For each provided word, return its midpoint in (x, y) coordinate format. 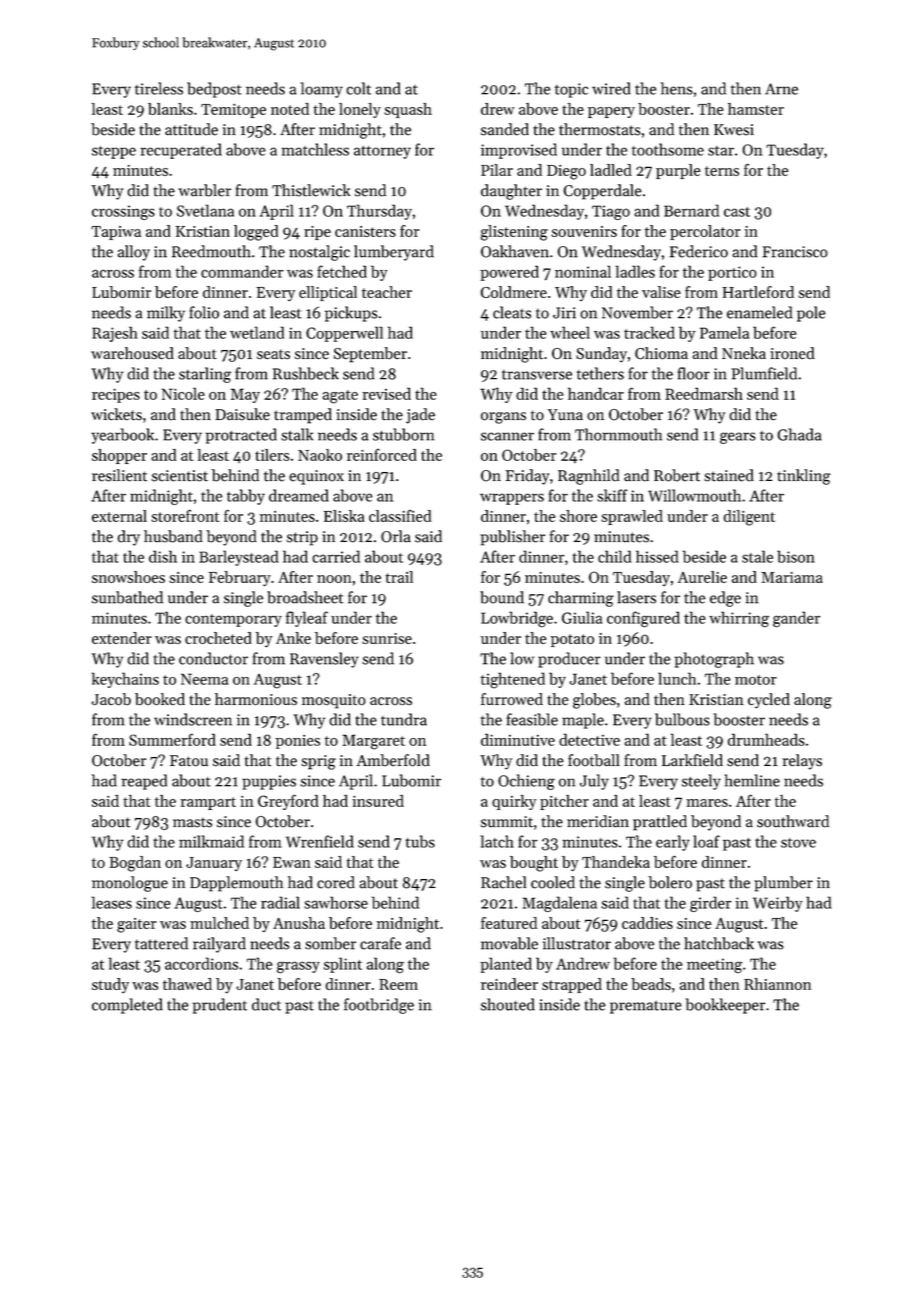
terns (722, 171)
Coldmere (513, 292)
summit (507, 822)
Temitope (233, 111)
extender (122, 638)
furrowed (512, 699)
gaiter (136, 925)
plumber (783, 884)
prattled (660, 823)
